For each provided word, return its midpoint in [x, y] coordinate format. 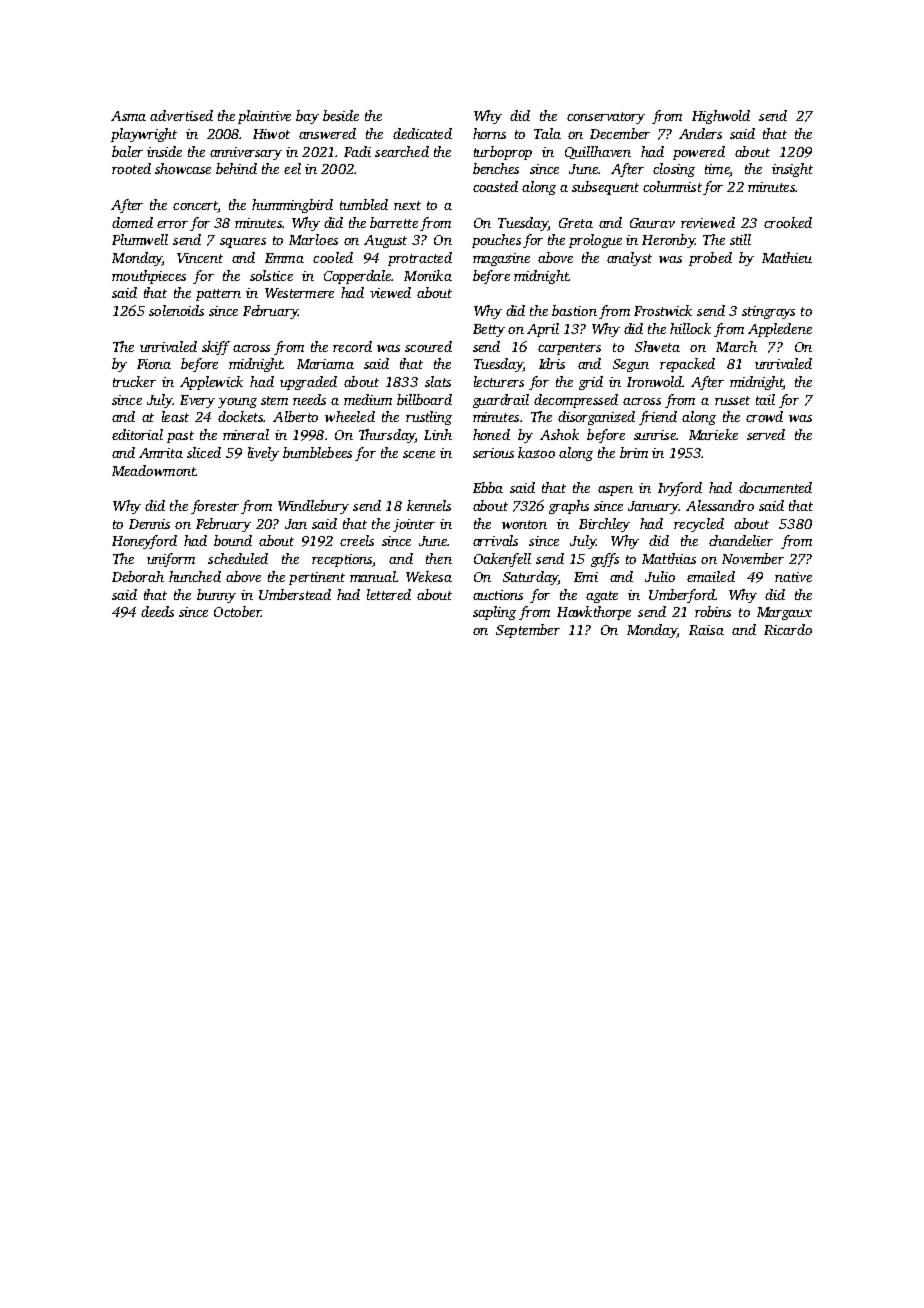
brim [634, 452]
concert [195, 207]
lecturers [499, 381]
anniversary [246, 153]
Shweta [657, 346]
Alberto [295, 416]
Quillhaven [598, 152]
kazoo [536, 452]
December [620, 133]
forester [215, 507]
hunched [195, 576]
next [407, 205]
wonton [524, 524]
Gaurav [652, 223]
